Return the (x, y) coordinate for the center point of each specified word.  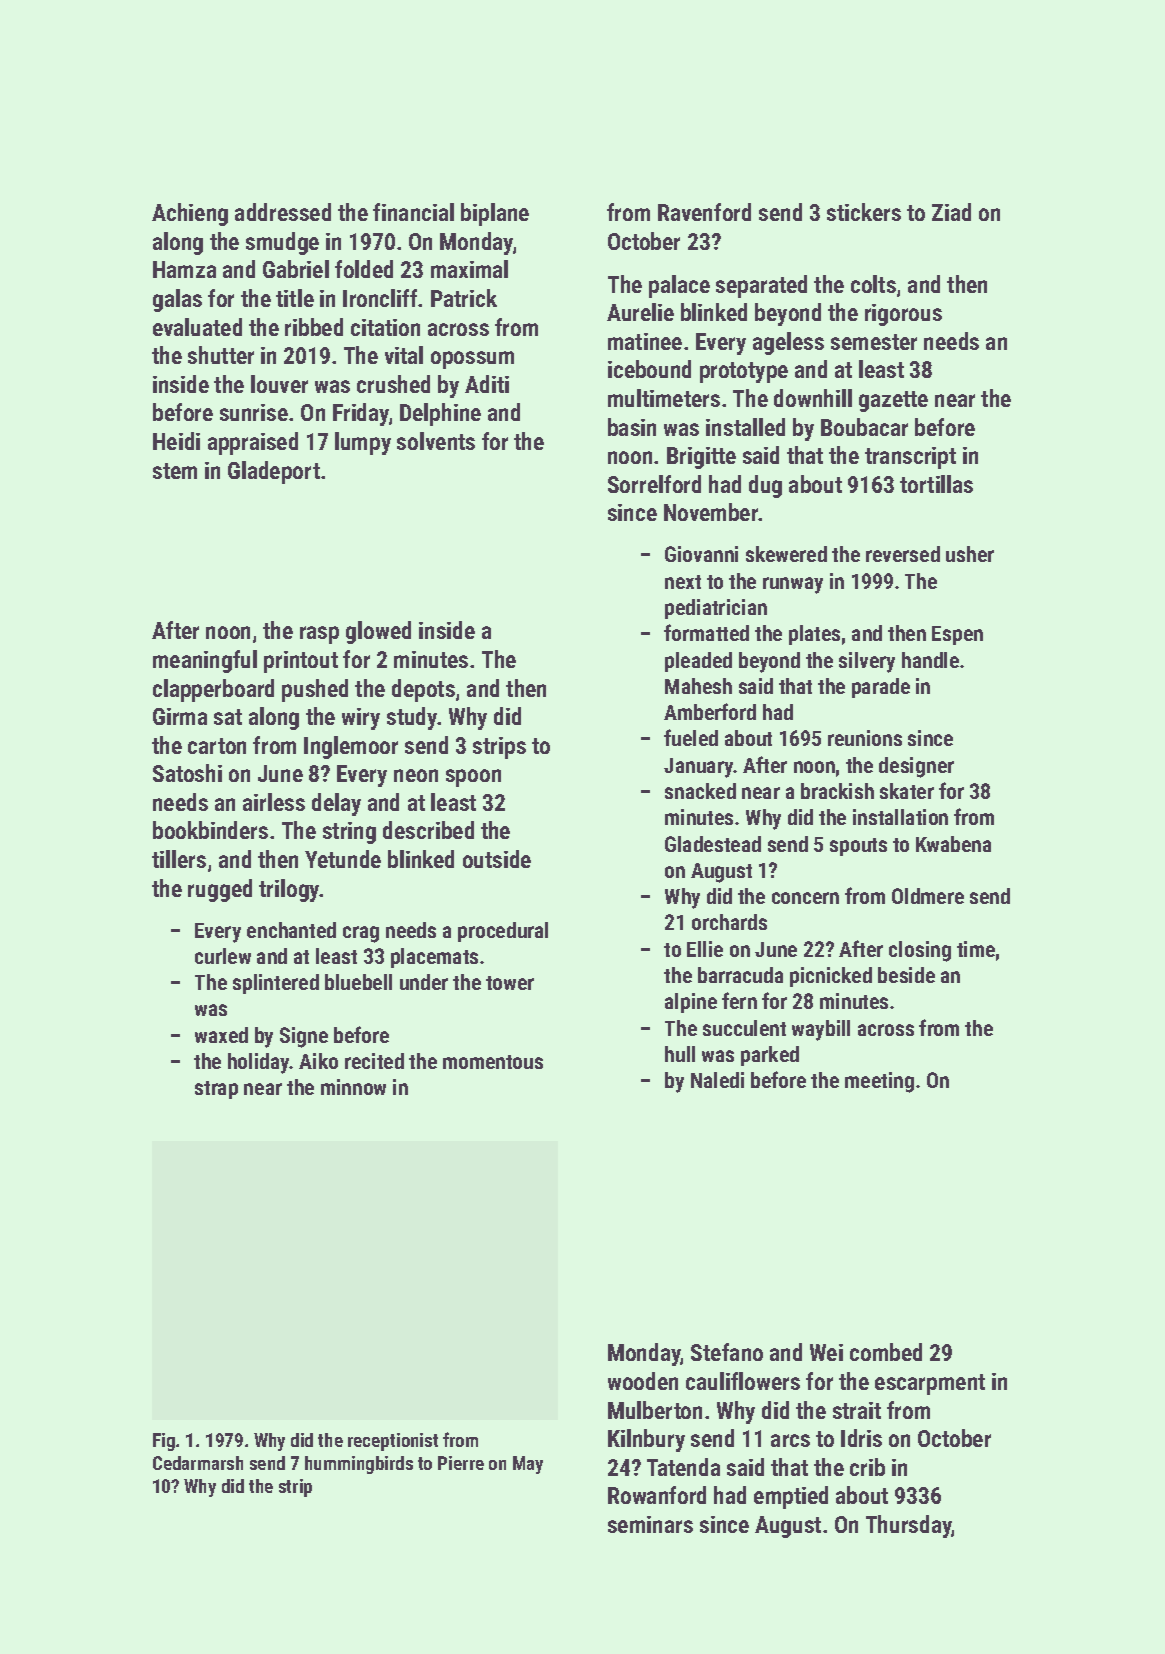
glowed (378, 632)
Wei (826, 1352)
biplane (495, 214)
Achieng (190, 214)
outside (497, 859)
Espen (957, 635)
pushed (315, 690)
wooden (643, 1381)
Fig (164, 1442)
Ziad (951, 212)
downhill (813, 398)
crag (361, 934)
